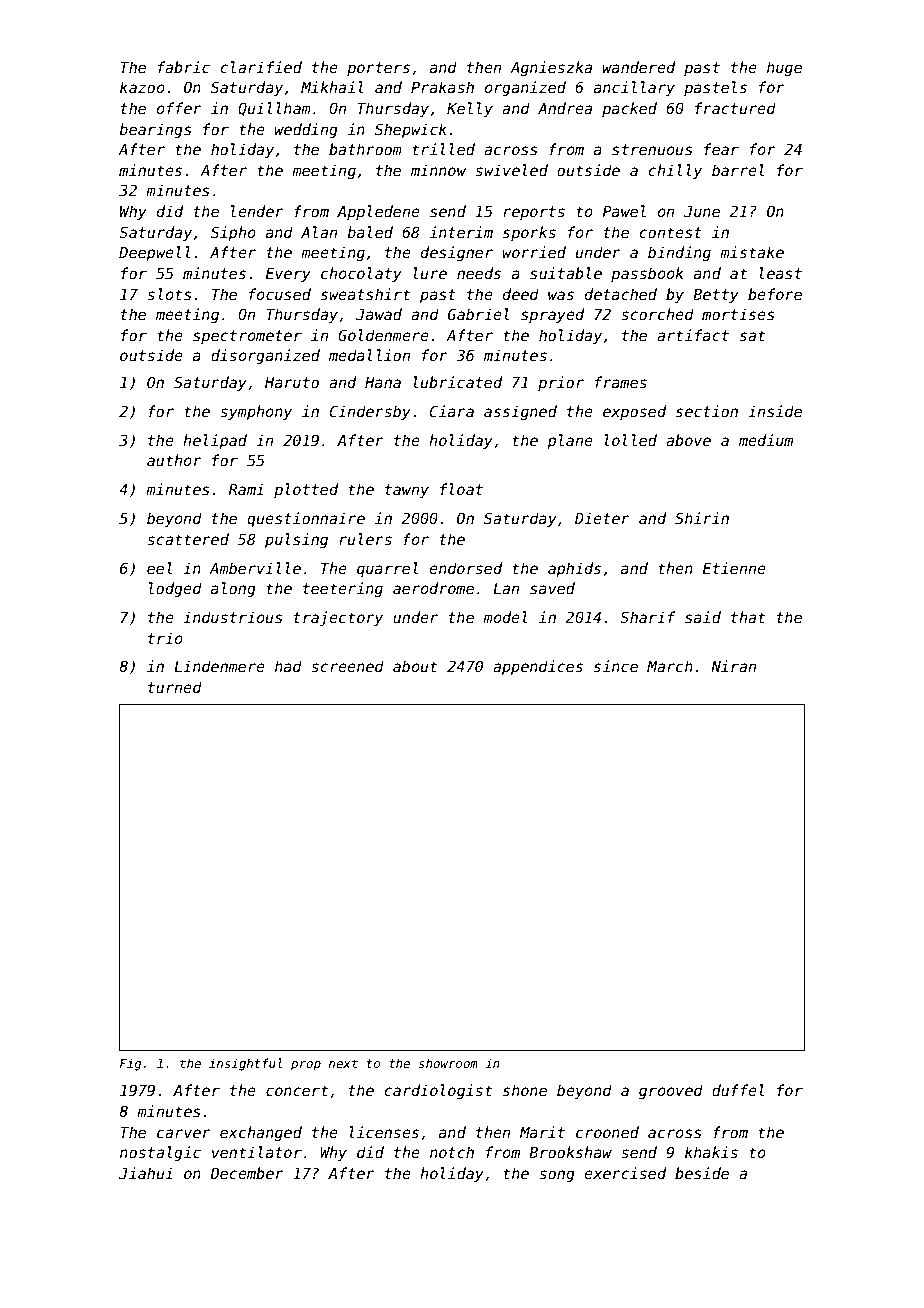 The image size is (924, 1308). Describe the element at coordinates (378, 69) in the screenshot. I see `porters` at that location.
